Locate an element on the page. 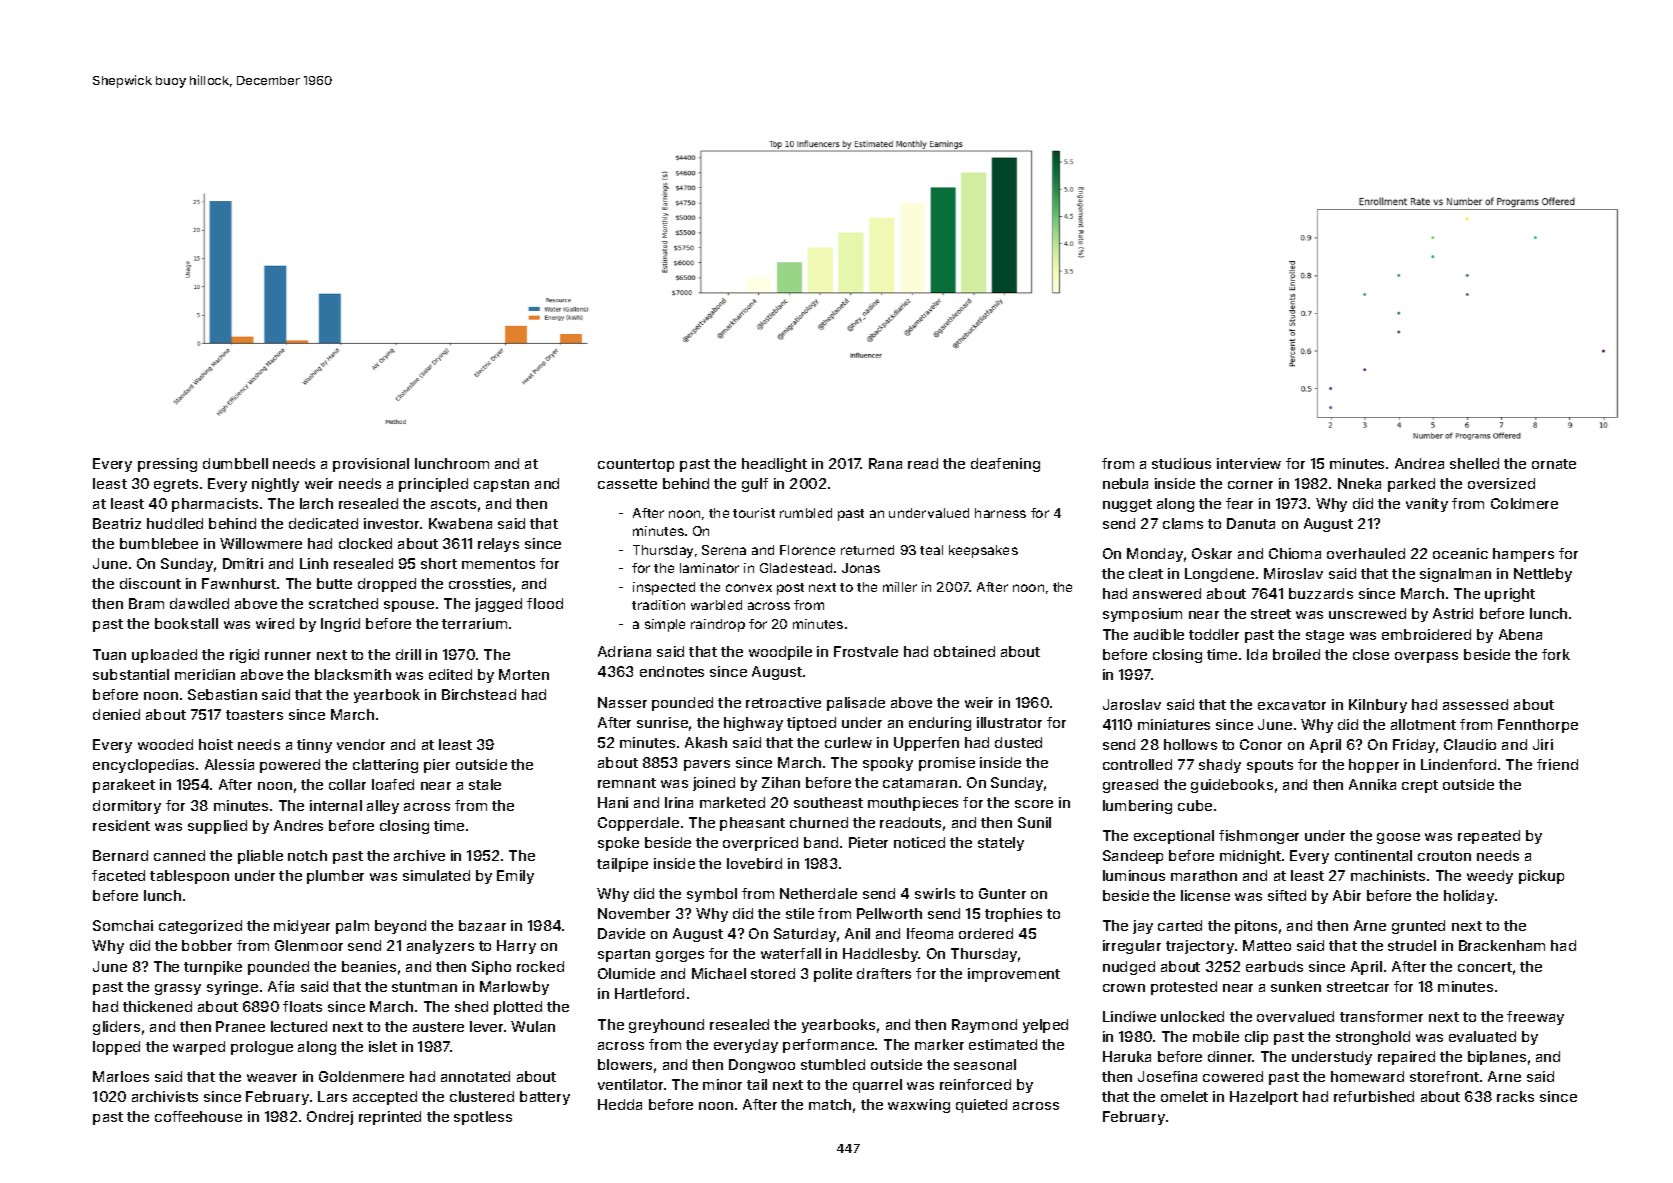 The width and height of the page is (1673, 1183). Fennthorpe is located at coordinates (1538, 726).
